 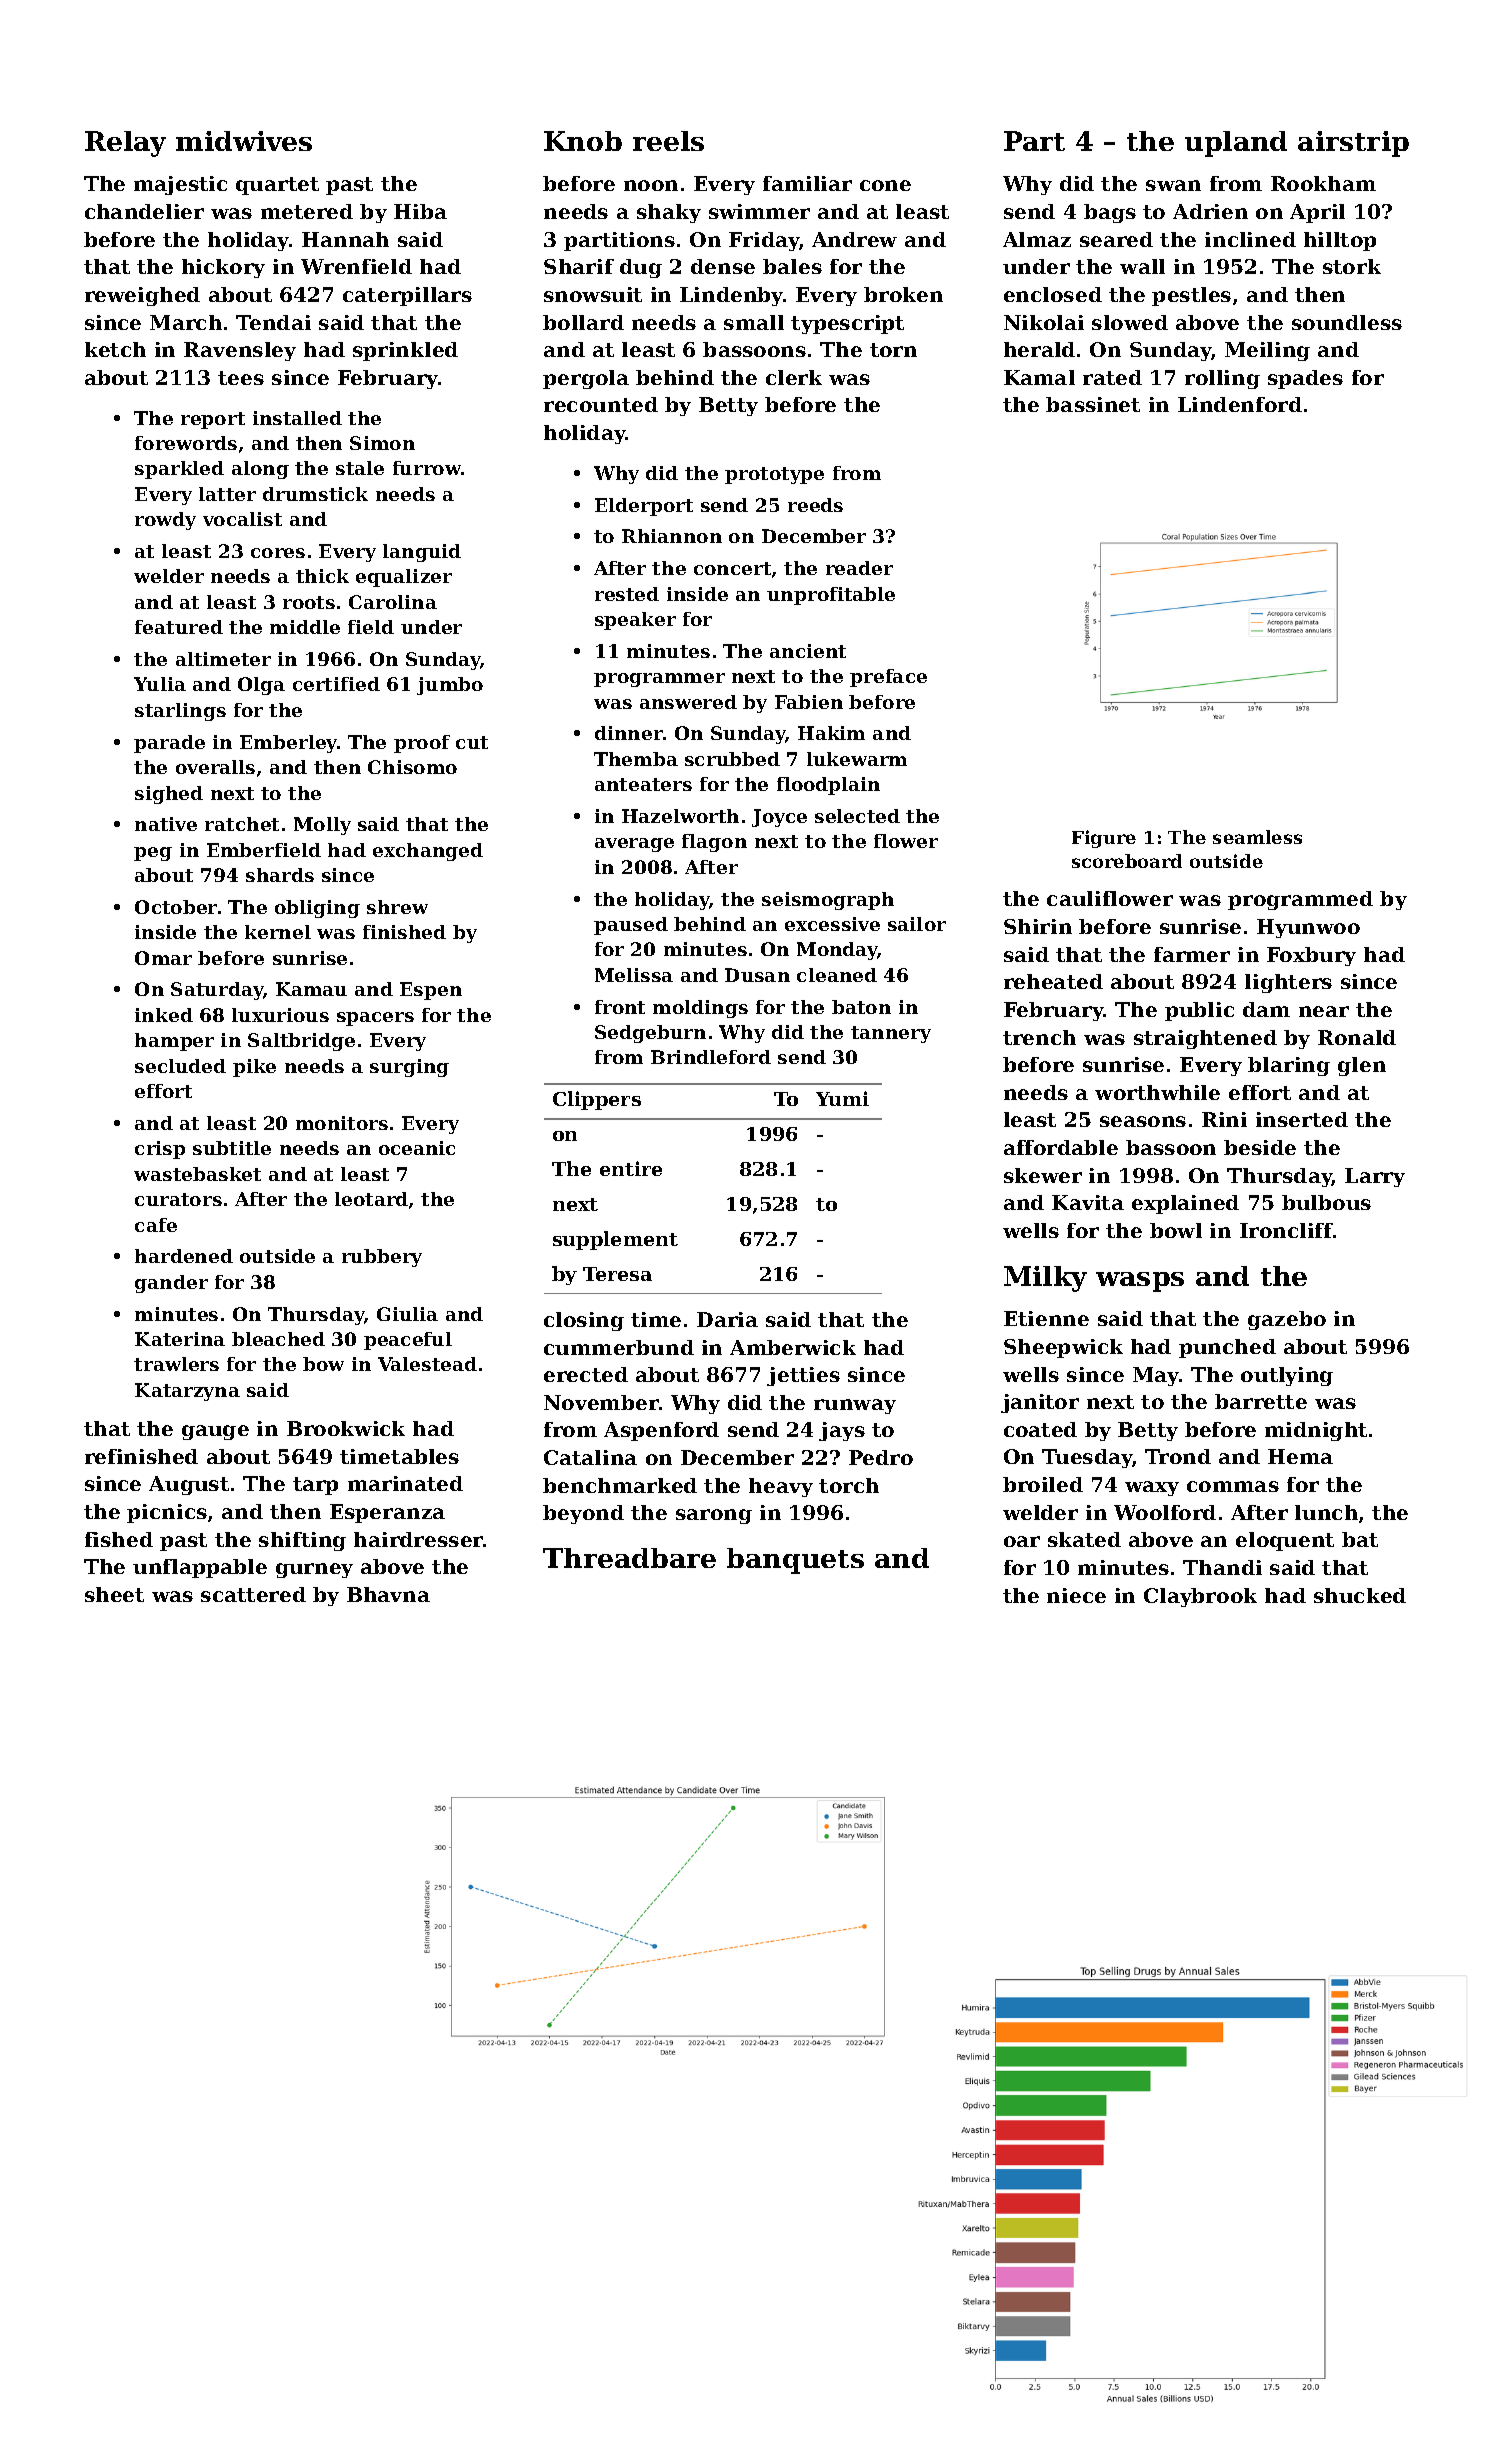 What do you see at coordinates (627, 594) in the screenshot?
I see `rested` at bounding box center [627, 594].
